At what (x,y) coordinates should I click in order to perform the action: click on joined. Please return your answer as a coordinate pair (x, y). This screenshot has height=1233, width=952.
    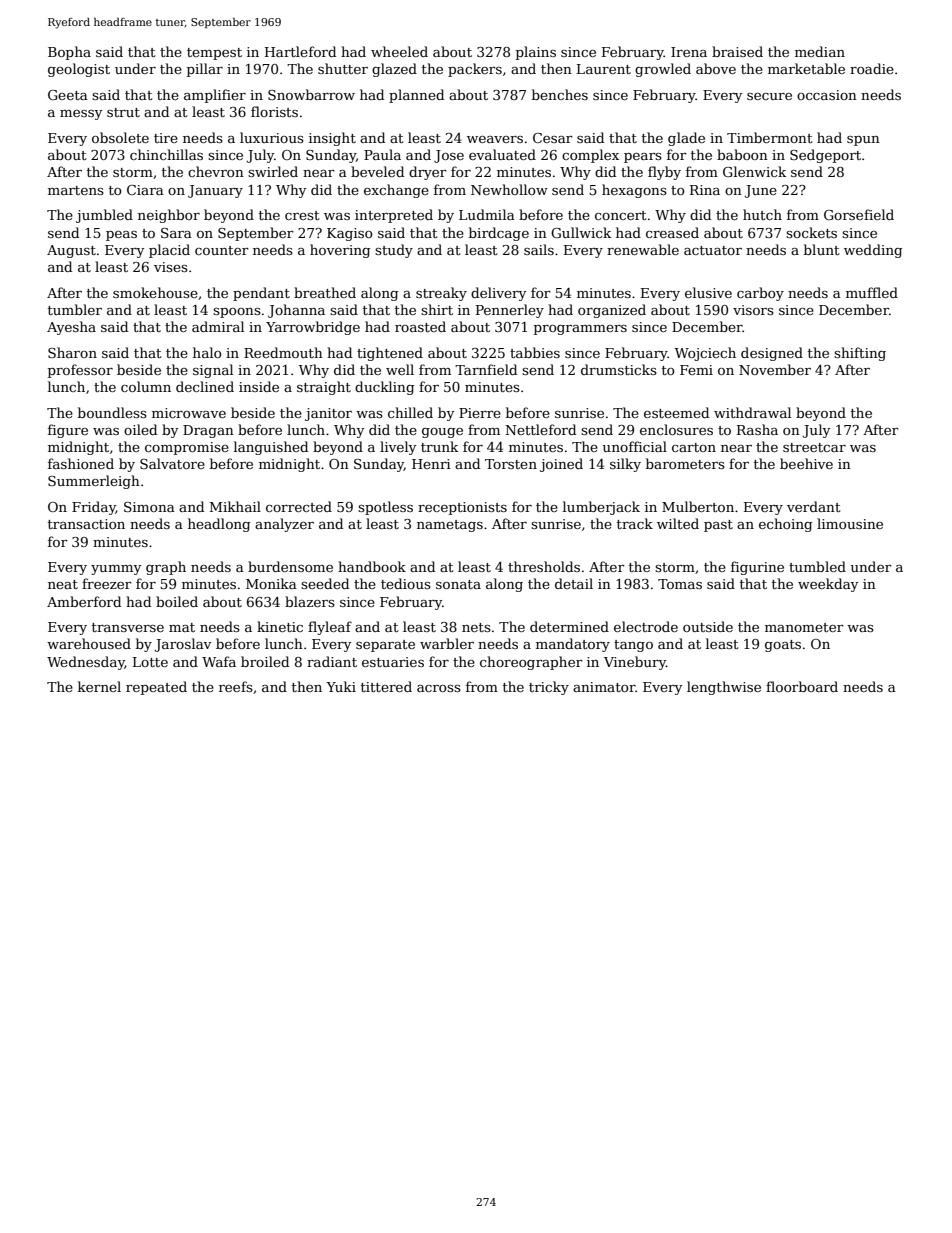
    Looking at the image, I should click on (561, 465).
